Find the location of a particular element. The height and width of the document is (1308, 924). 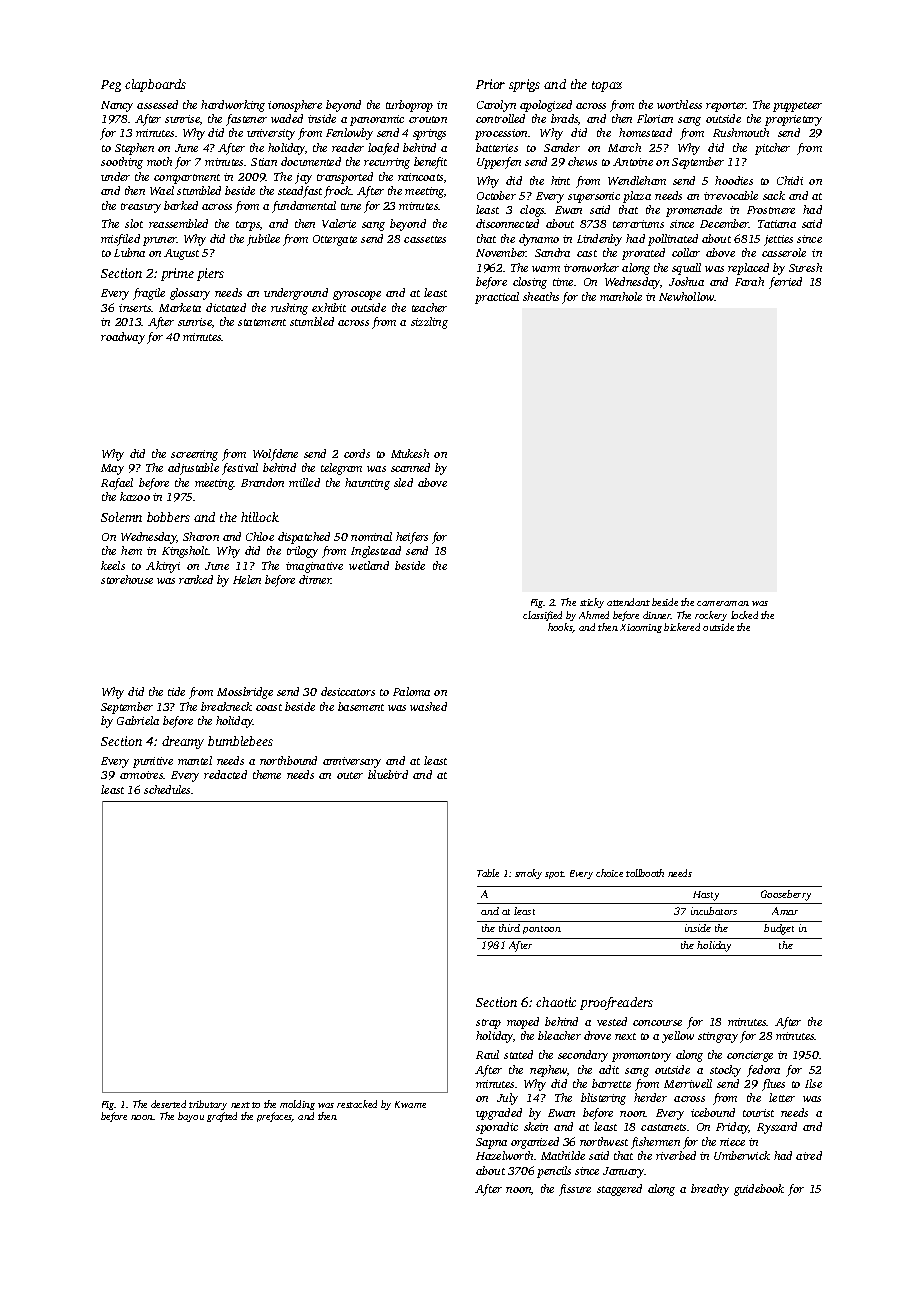

collar is located at coordinates (686, 252).
